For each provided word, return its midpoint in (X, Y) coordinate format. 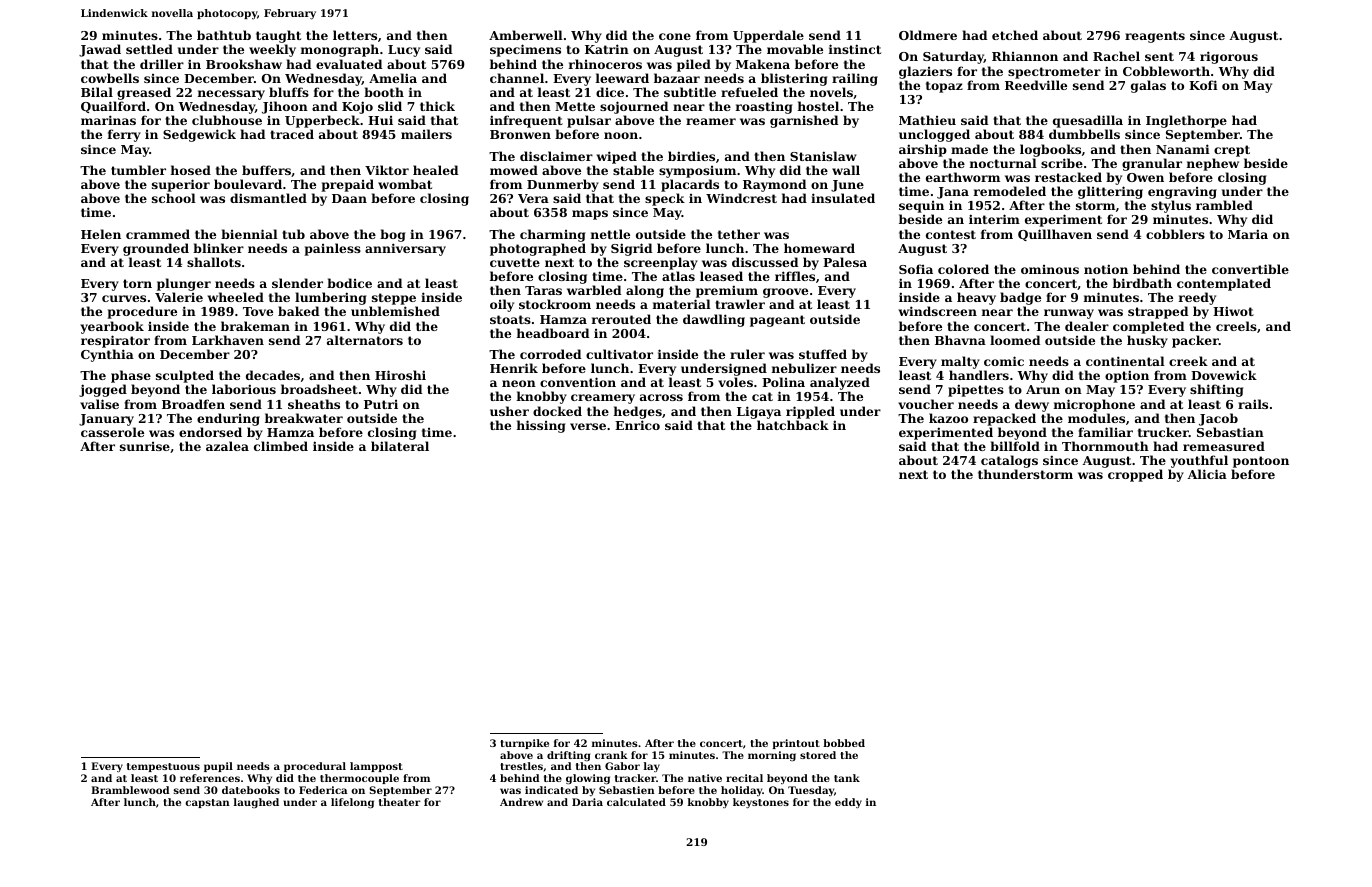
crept (1232, 151)
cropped (1135, 476)
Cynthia (107, 355)
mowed (514, 170)
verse (588, 426)
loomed (1015, 340)
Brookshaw (244, 64)
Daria (587, 802)
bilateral (400, 446)
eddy (848, 803)
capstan (207, 803)
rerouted (621, 319)
